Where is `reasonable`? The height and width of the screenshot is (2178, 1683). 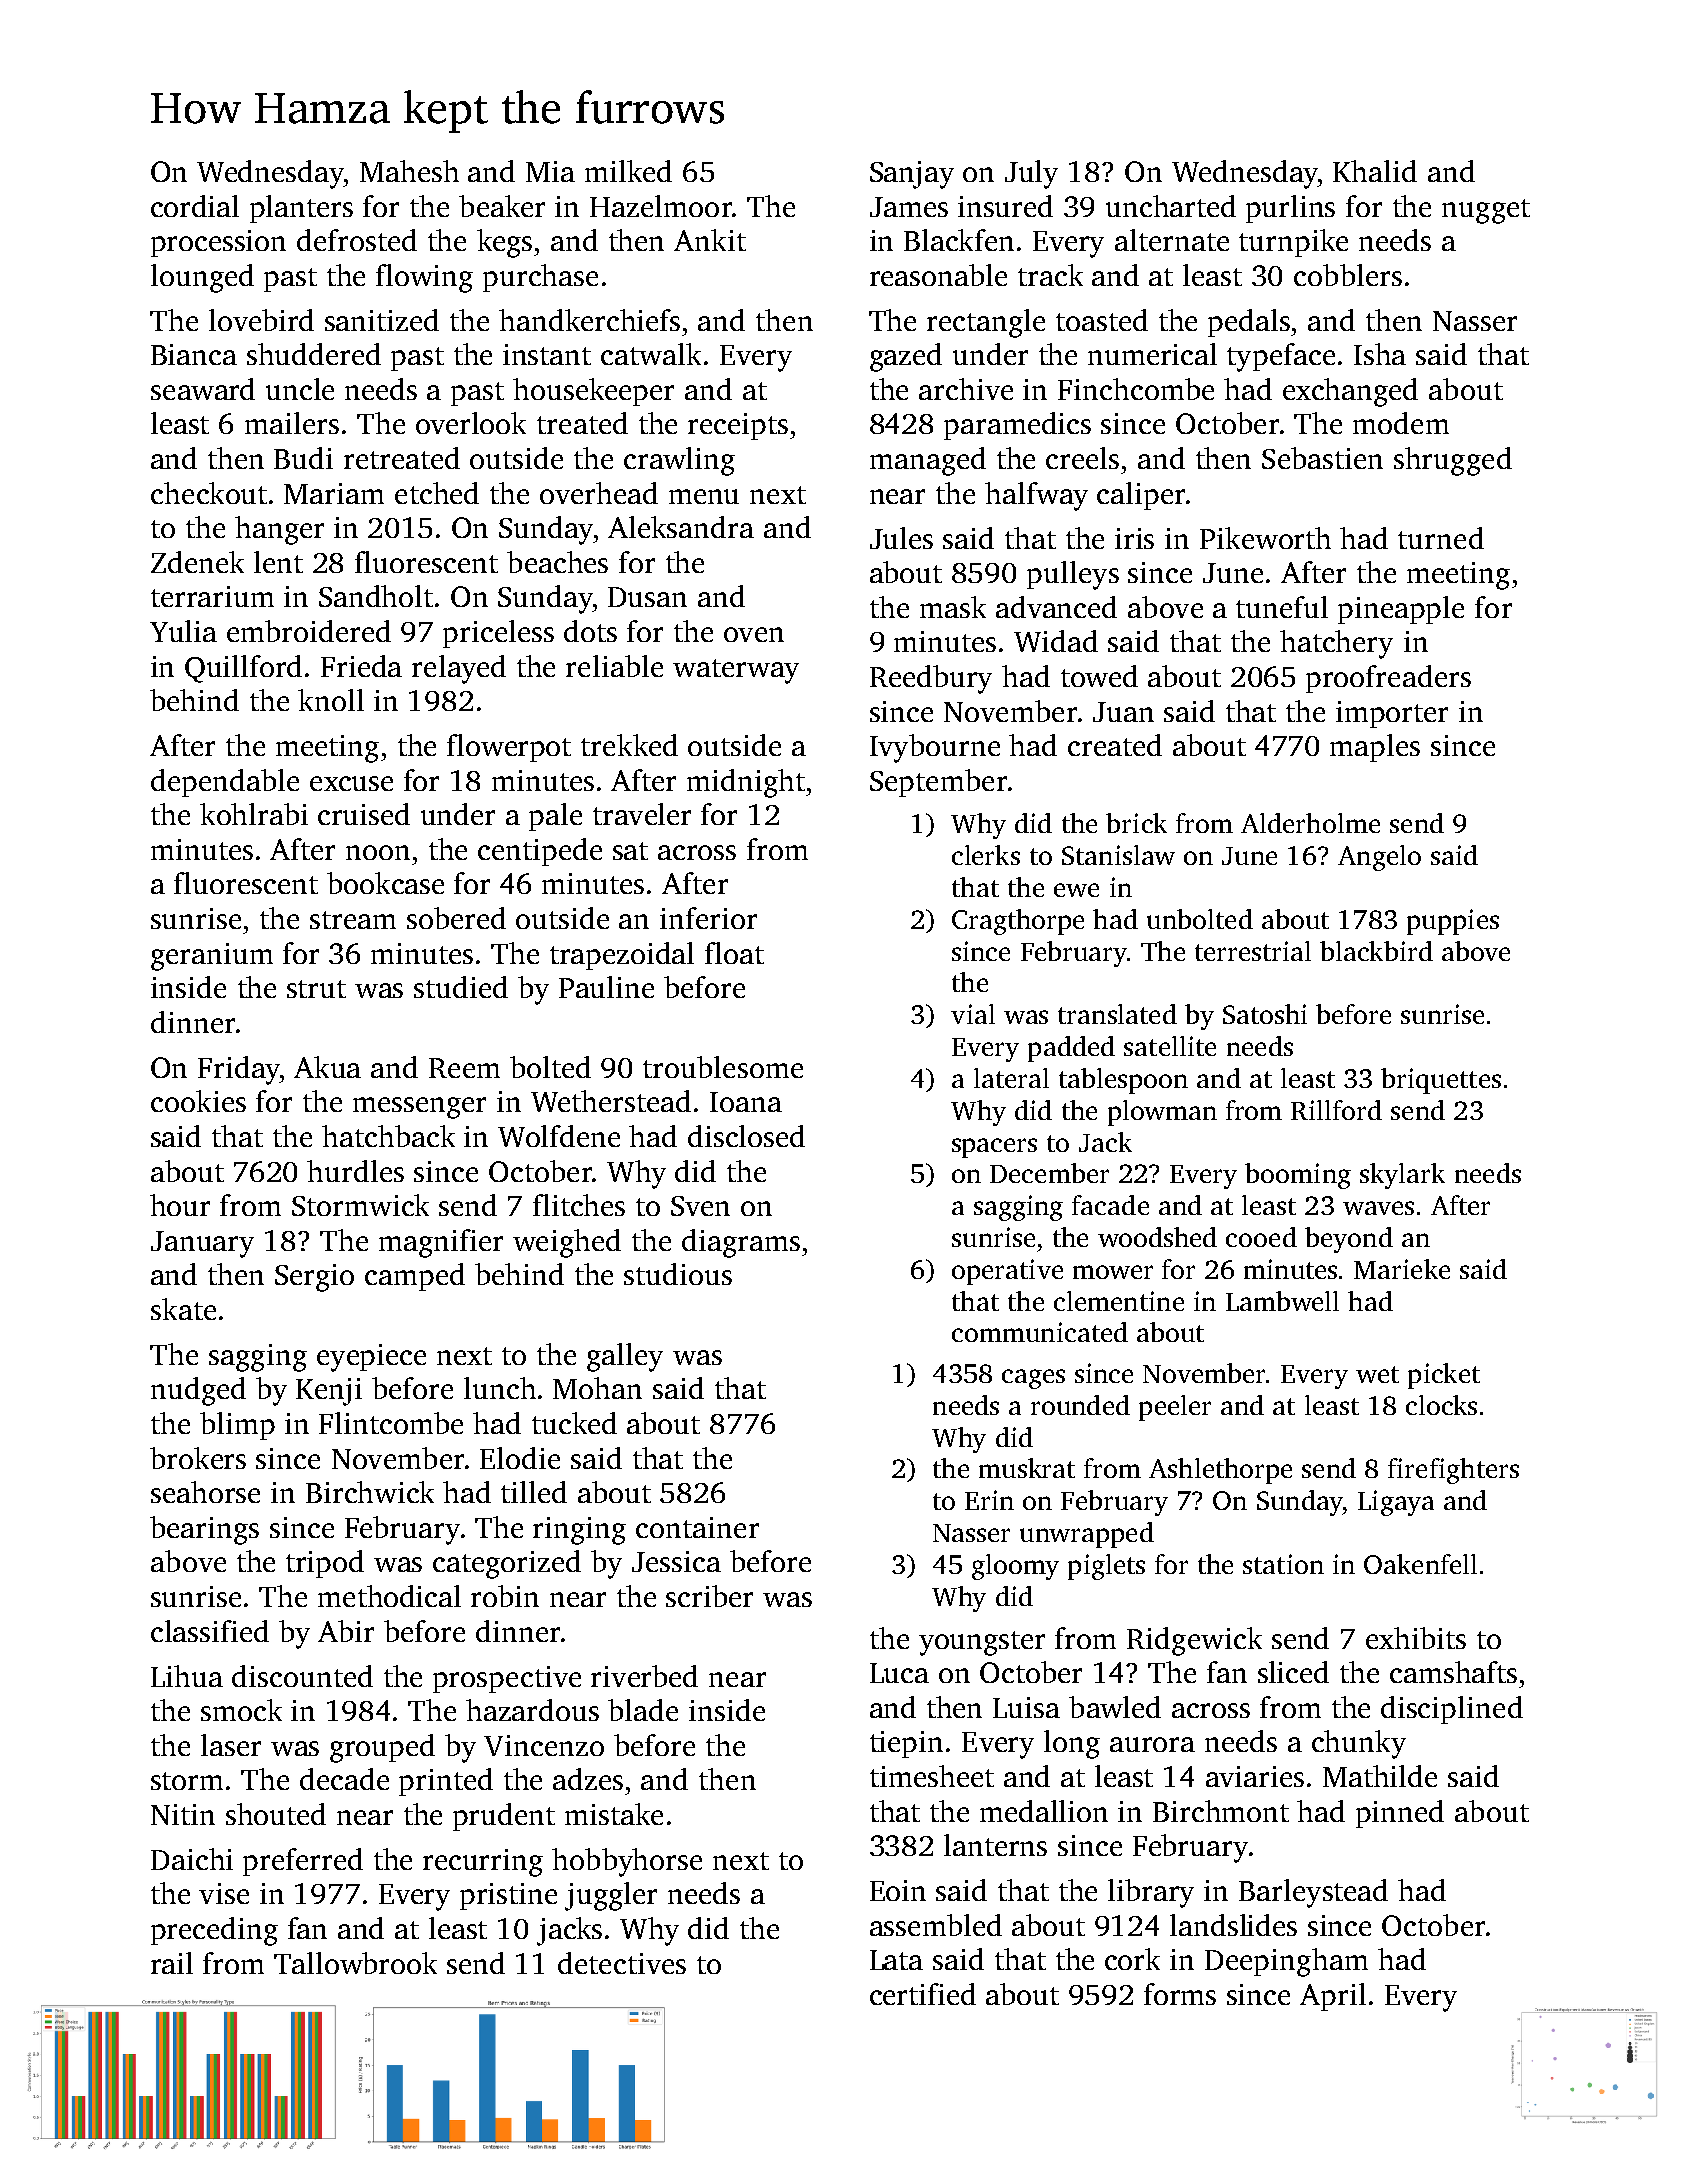 reasonable is located at coordinates (938, 275).
